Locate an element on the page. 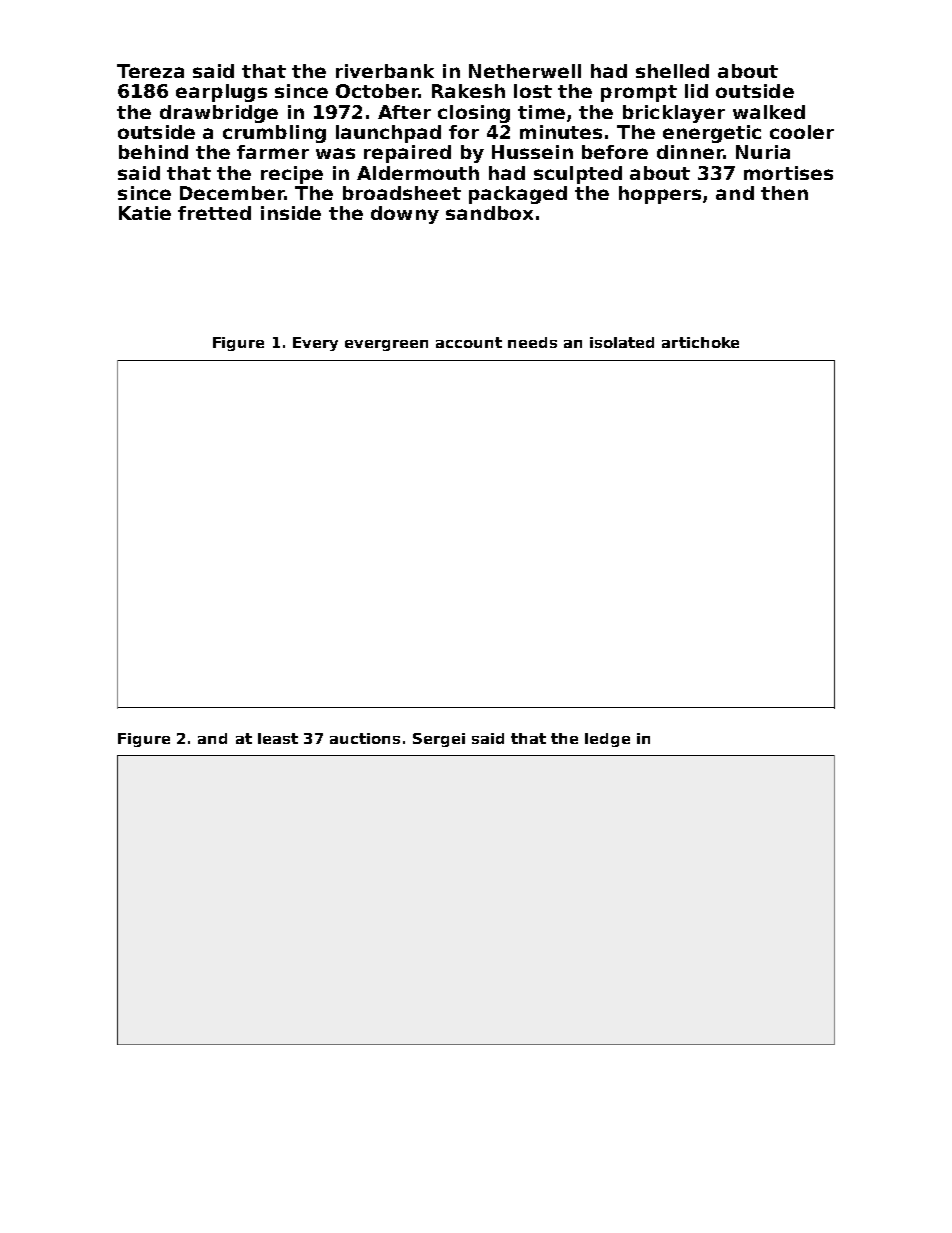 The width and height of the document is (952, 1233). hoppers is located at coordinates (660, 195).
